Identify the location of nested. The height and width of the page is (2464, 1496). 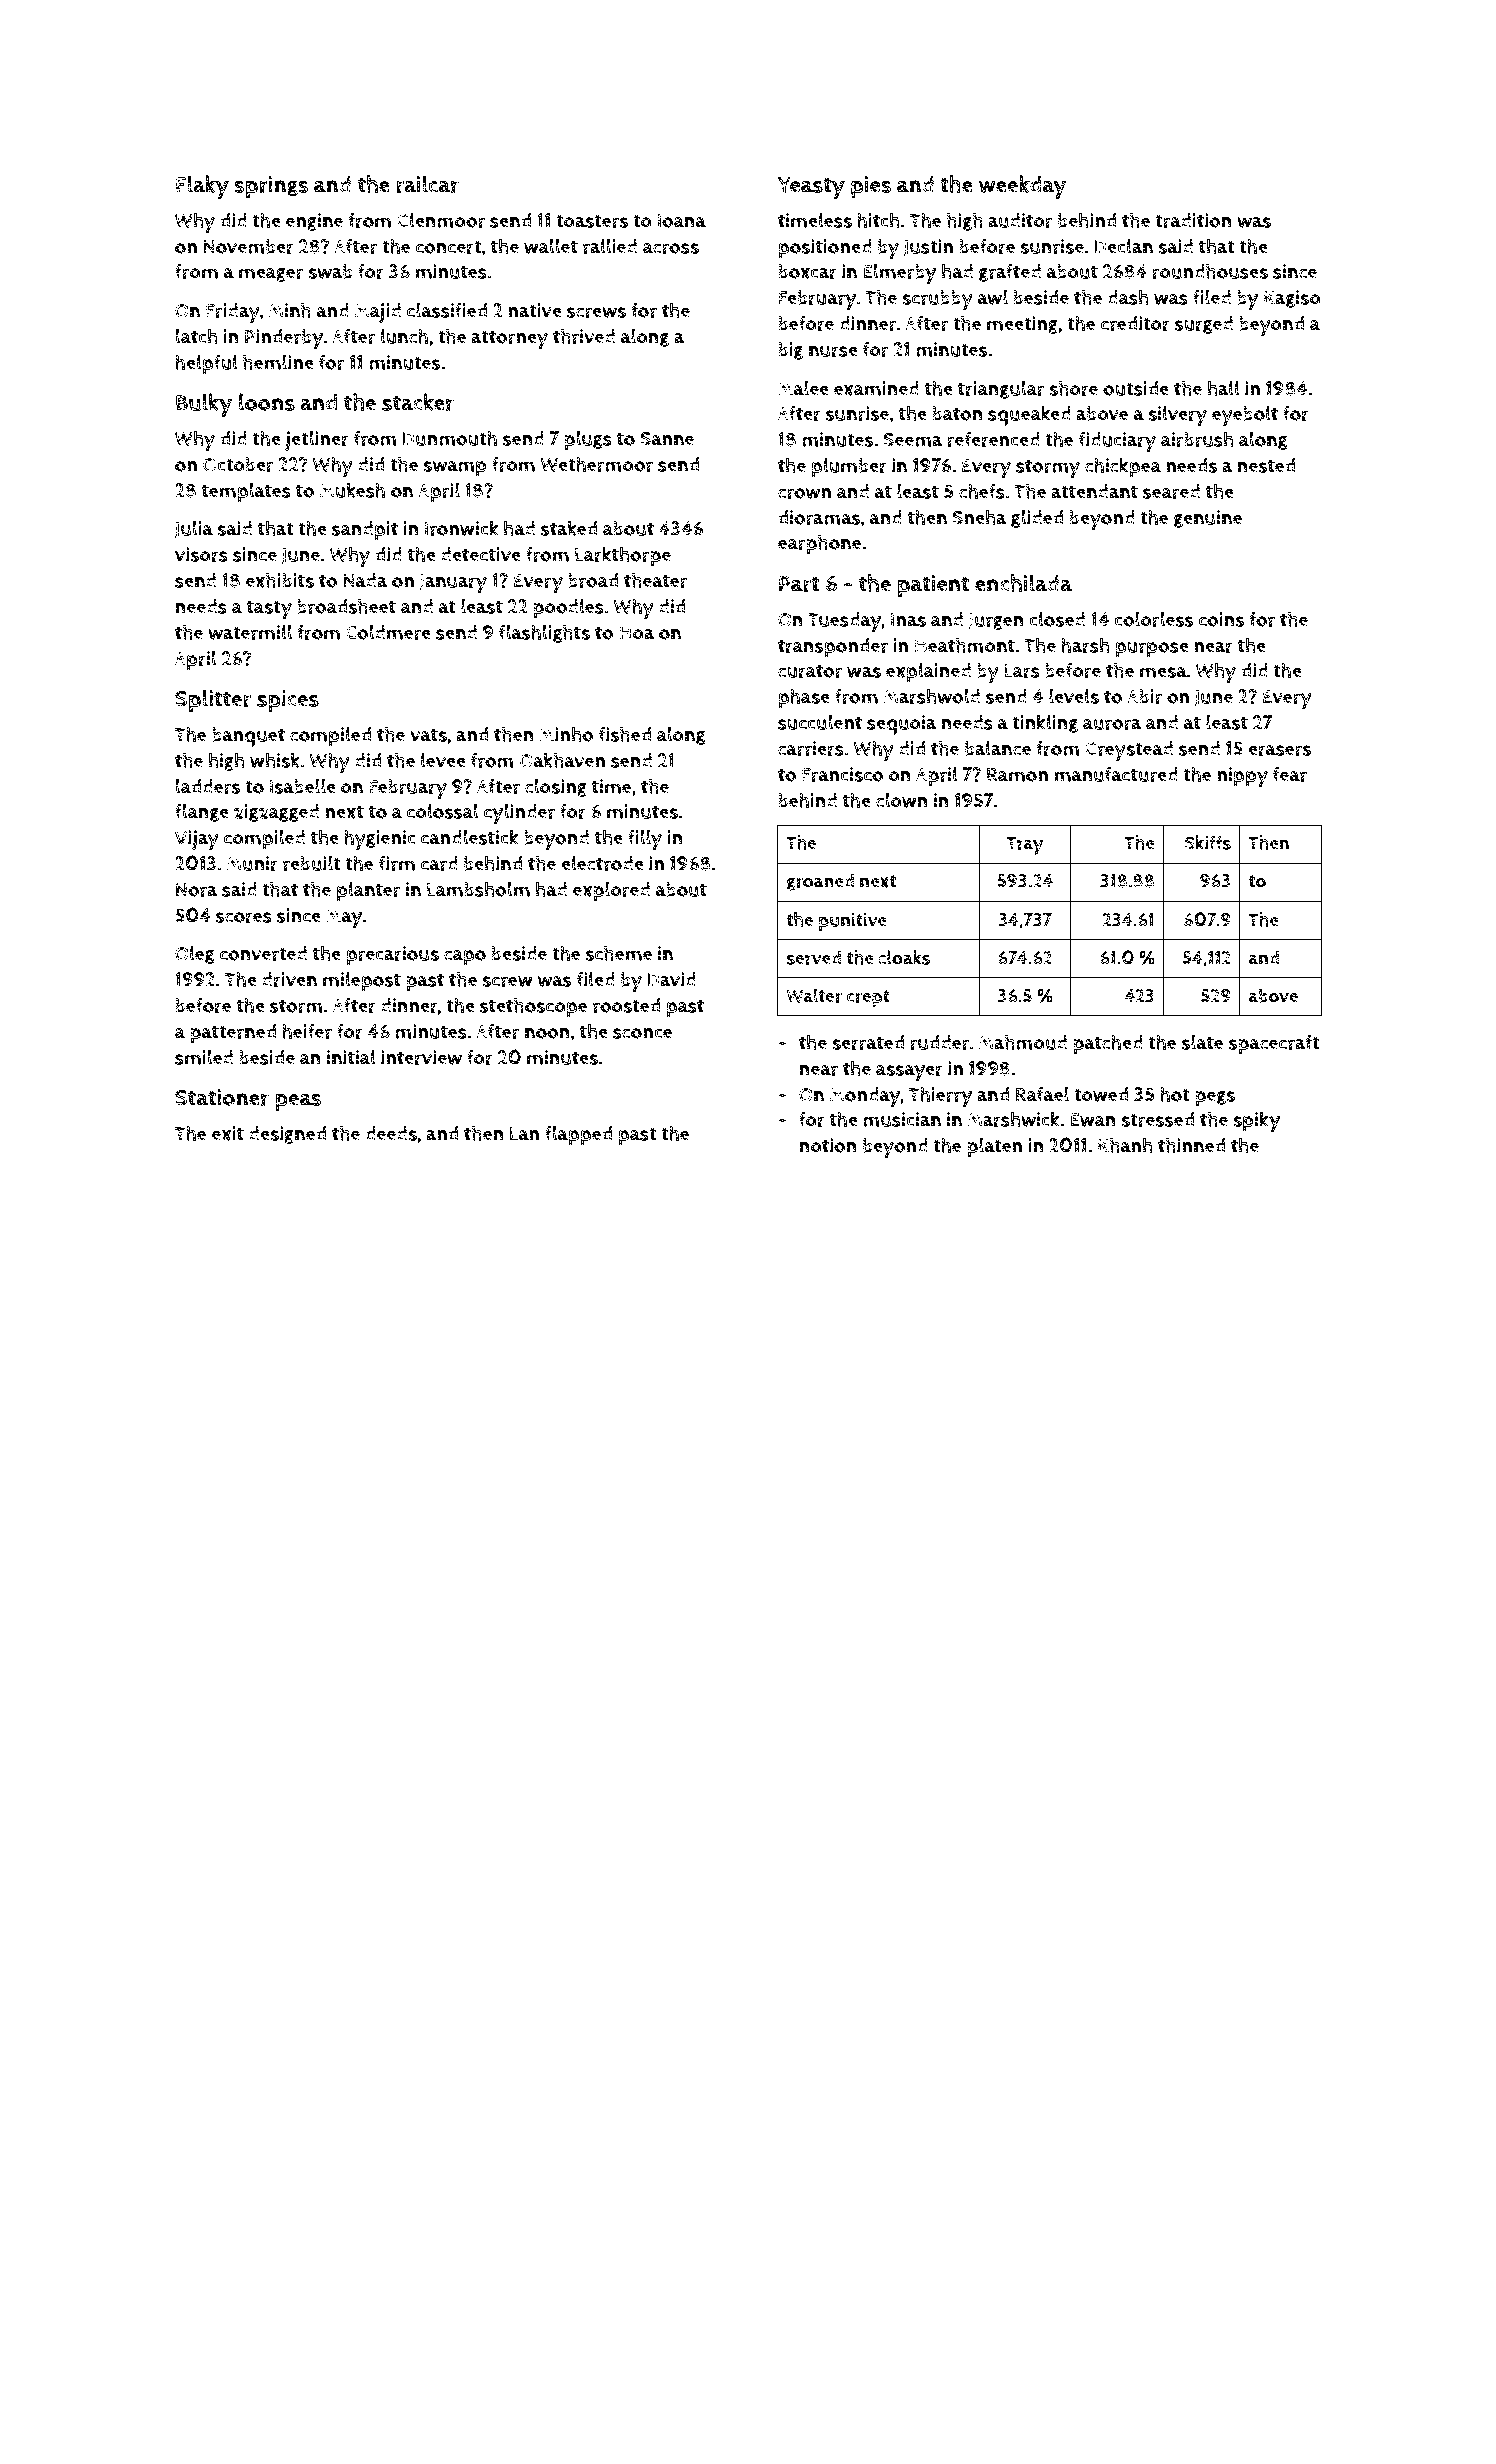
(1266, 465).
